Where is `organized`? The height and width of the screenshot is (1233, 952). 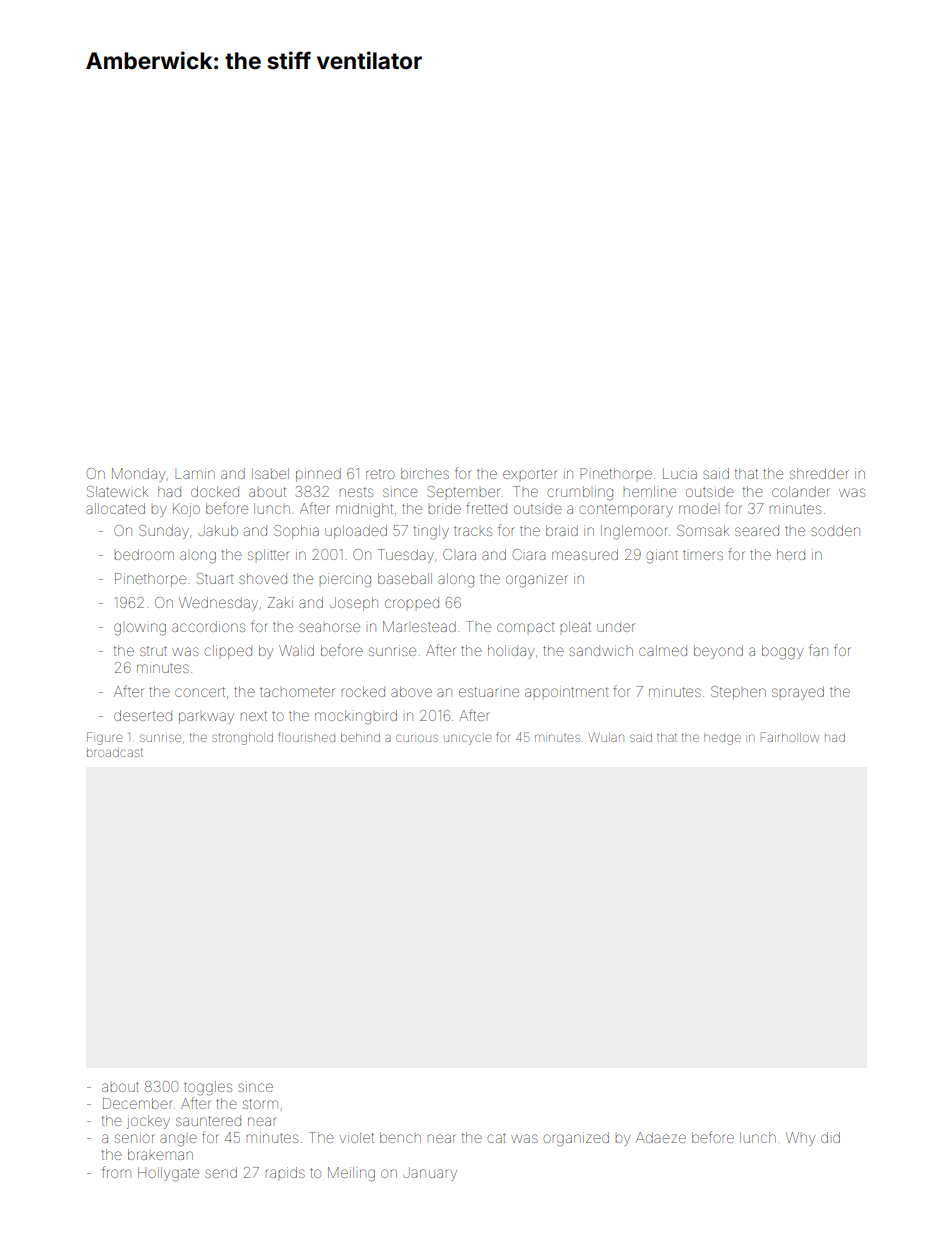 organized is located at coordinates (576, 1139).
